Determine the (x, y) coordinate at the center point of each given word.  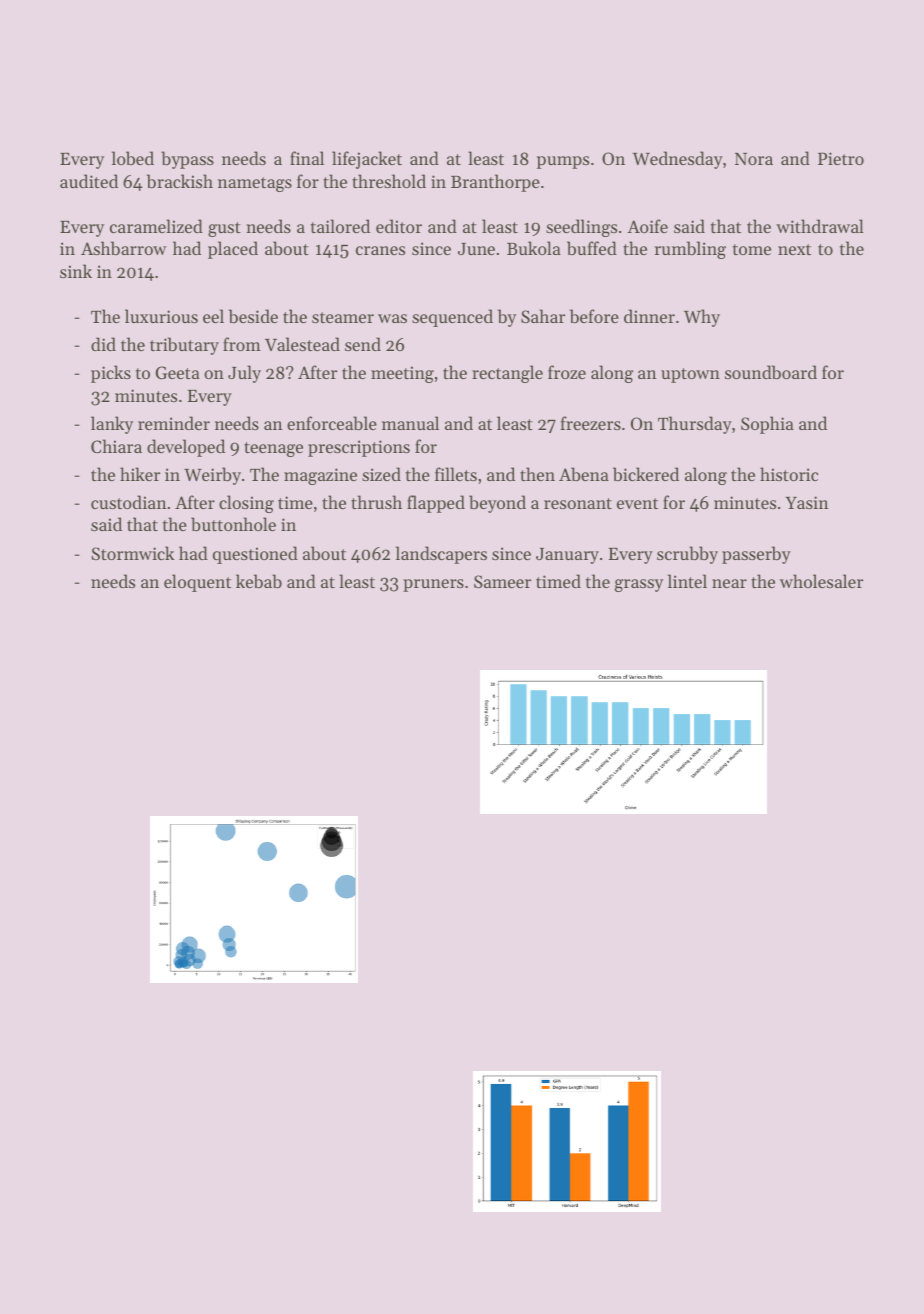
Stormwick (132, 553)
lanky (112, 425)
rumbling (690, 250)
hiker (140, 474)
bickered (646, 474)
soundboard (771, 372)
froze (567, 372)
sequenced (452, 318)
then (537, 474)
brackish (180, 181)
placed (233, 250)
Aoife (647, 226)
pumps (563, 162)
